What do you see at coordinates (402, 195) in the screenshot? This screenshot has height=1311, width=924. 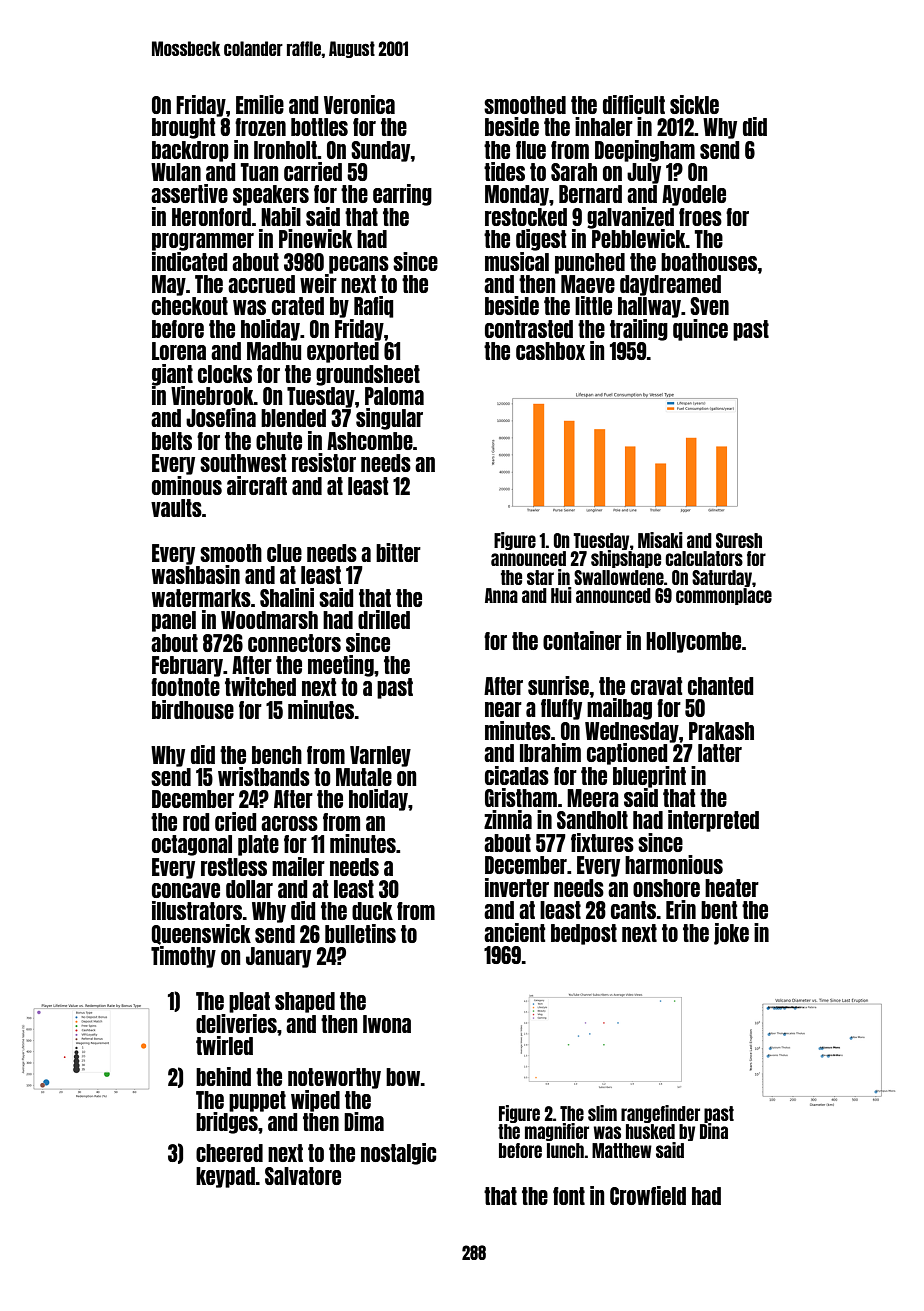 I see `earring` at bounding box center [402, 195].
